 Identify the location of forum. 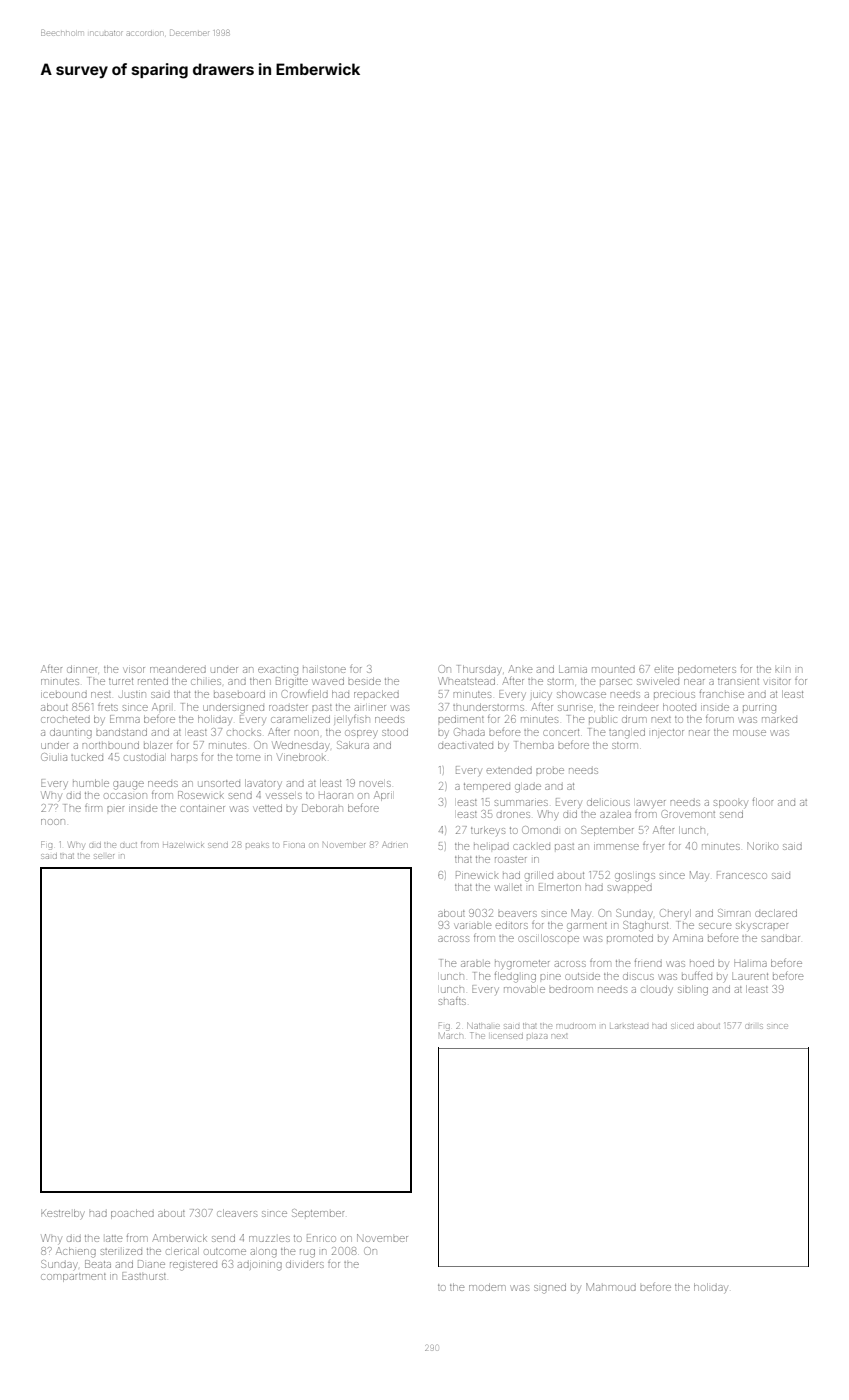
(720, 719).
